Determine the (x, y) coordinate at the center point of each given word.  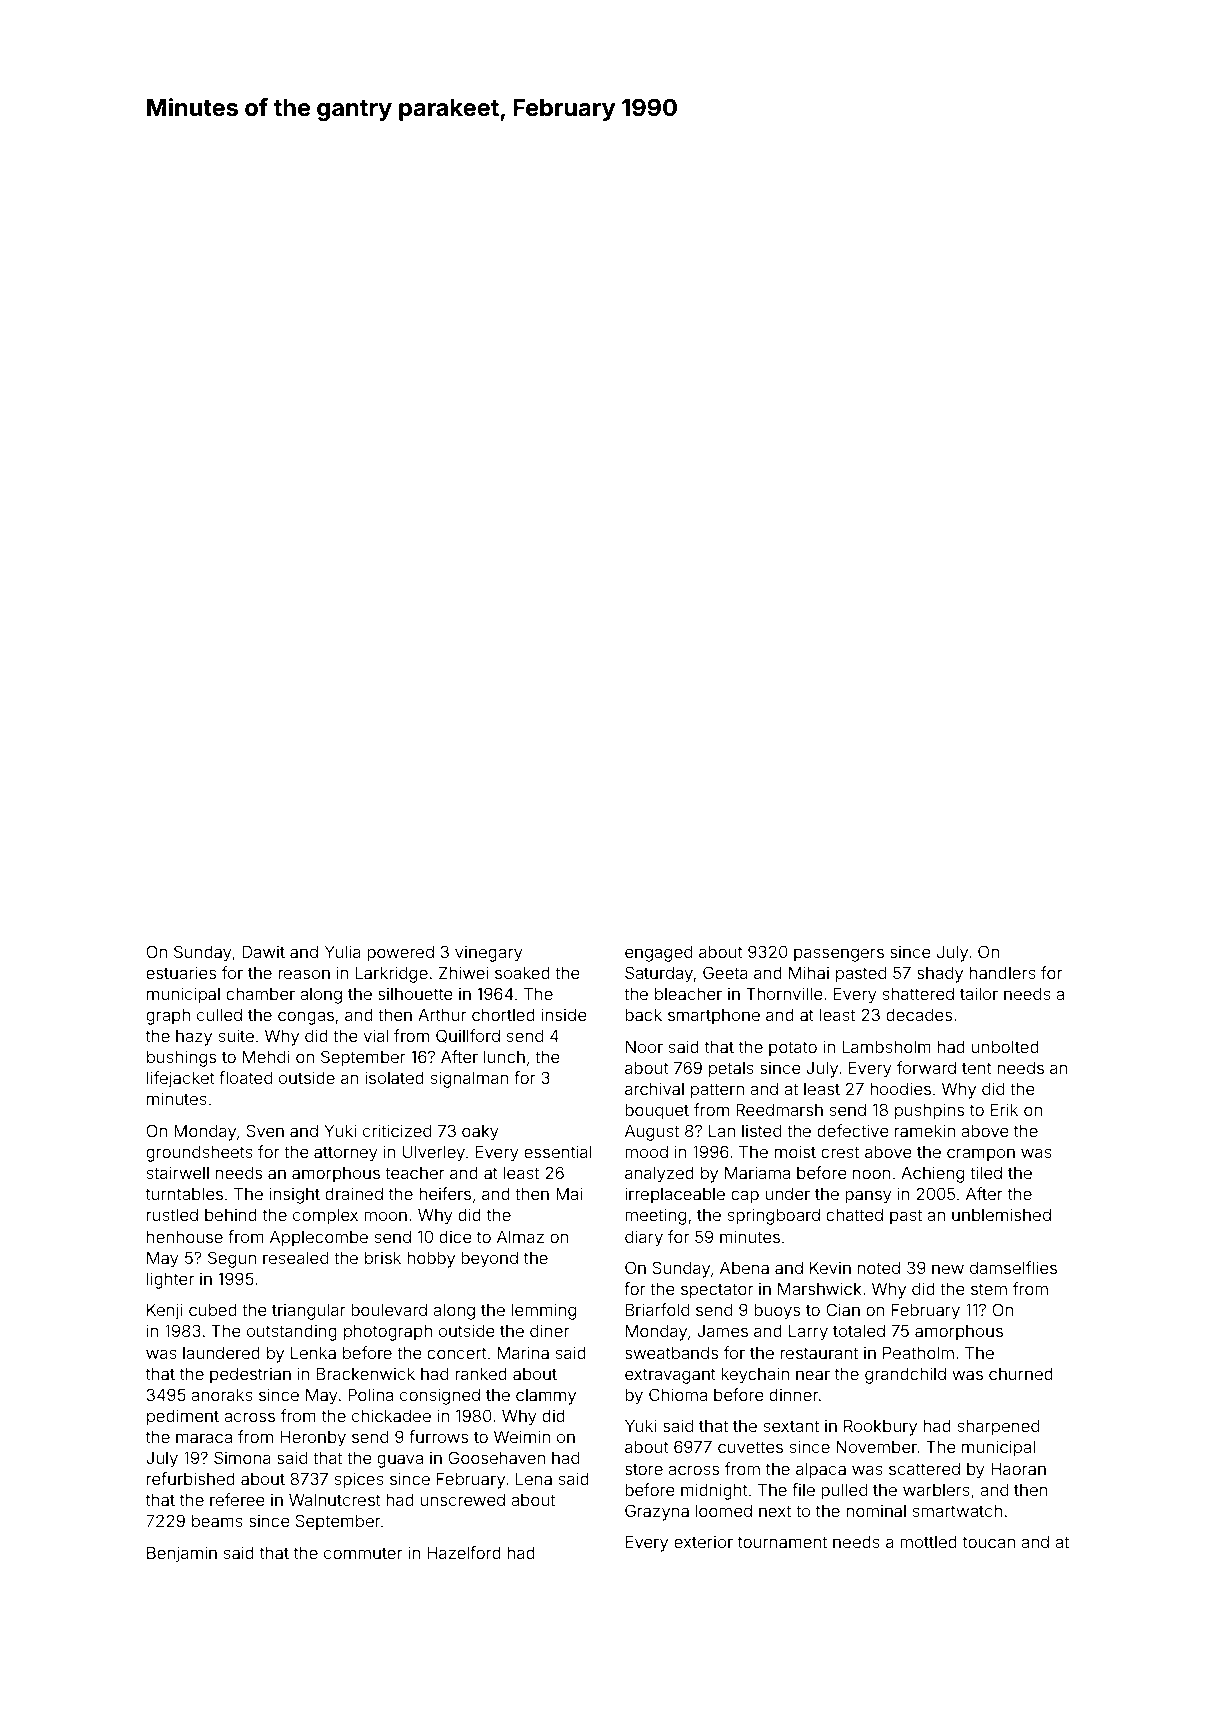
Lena (534, 1478)
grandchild (905, 1375)
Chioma (678, 1394)
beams (217, 1521)
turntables (184, 1194)
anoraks (222, 1395)
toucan (989, 1542)
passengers (839, 955)
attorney (346, 1154)
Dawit (263, 951)
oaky (480, 1133)
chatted (854, 1215)
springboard (774, 1216)
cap (745, 1197)
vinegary (489, 953)
